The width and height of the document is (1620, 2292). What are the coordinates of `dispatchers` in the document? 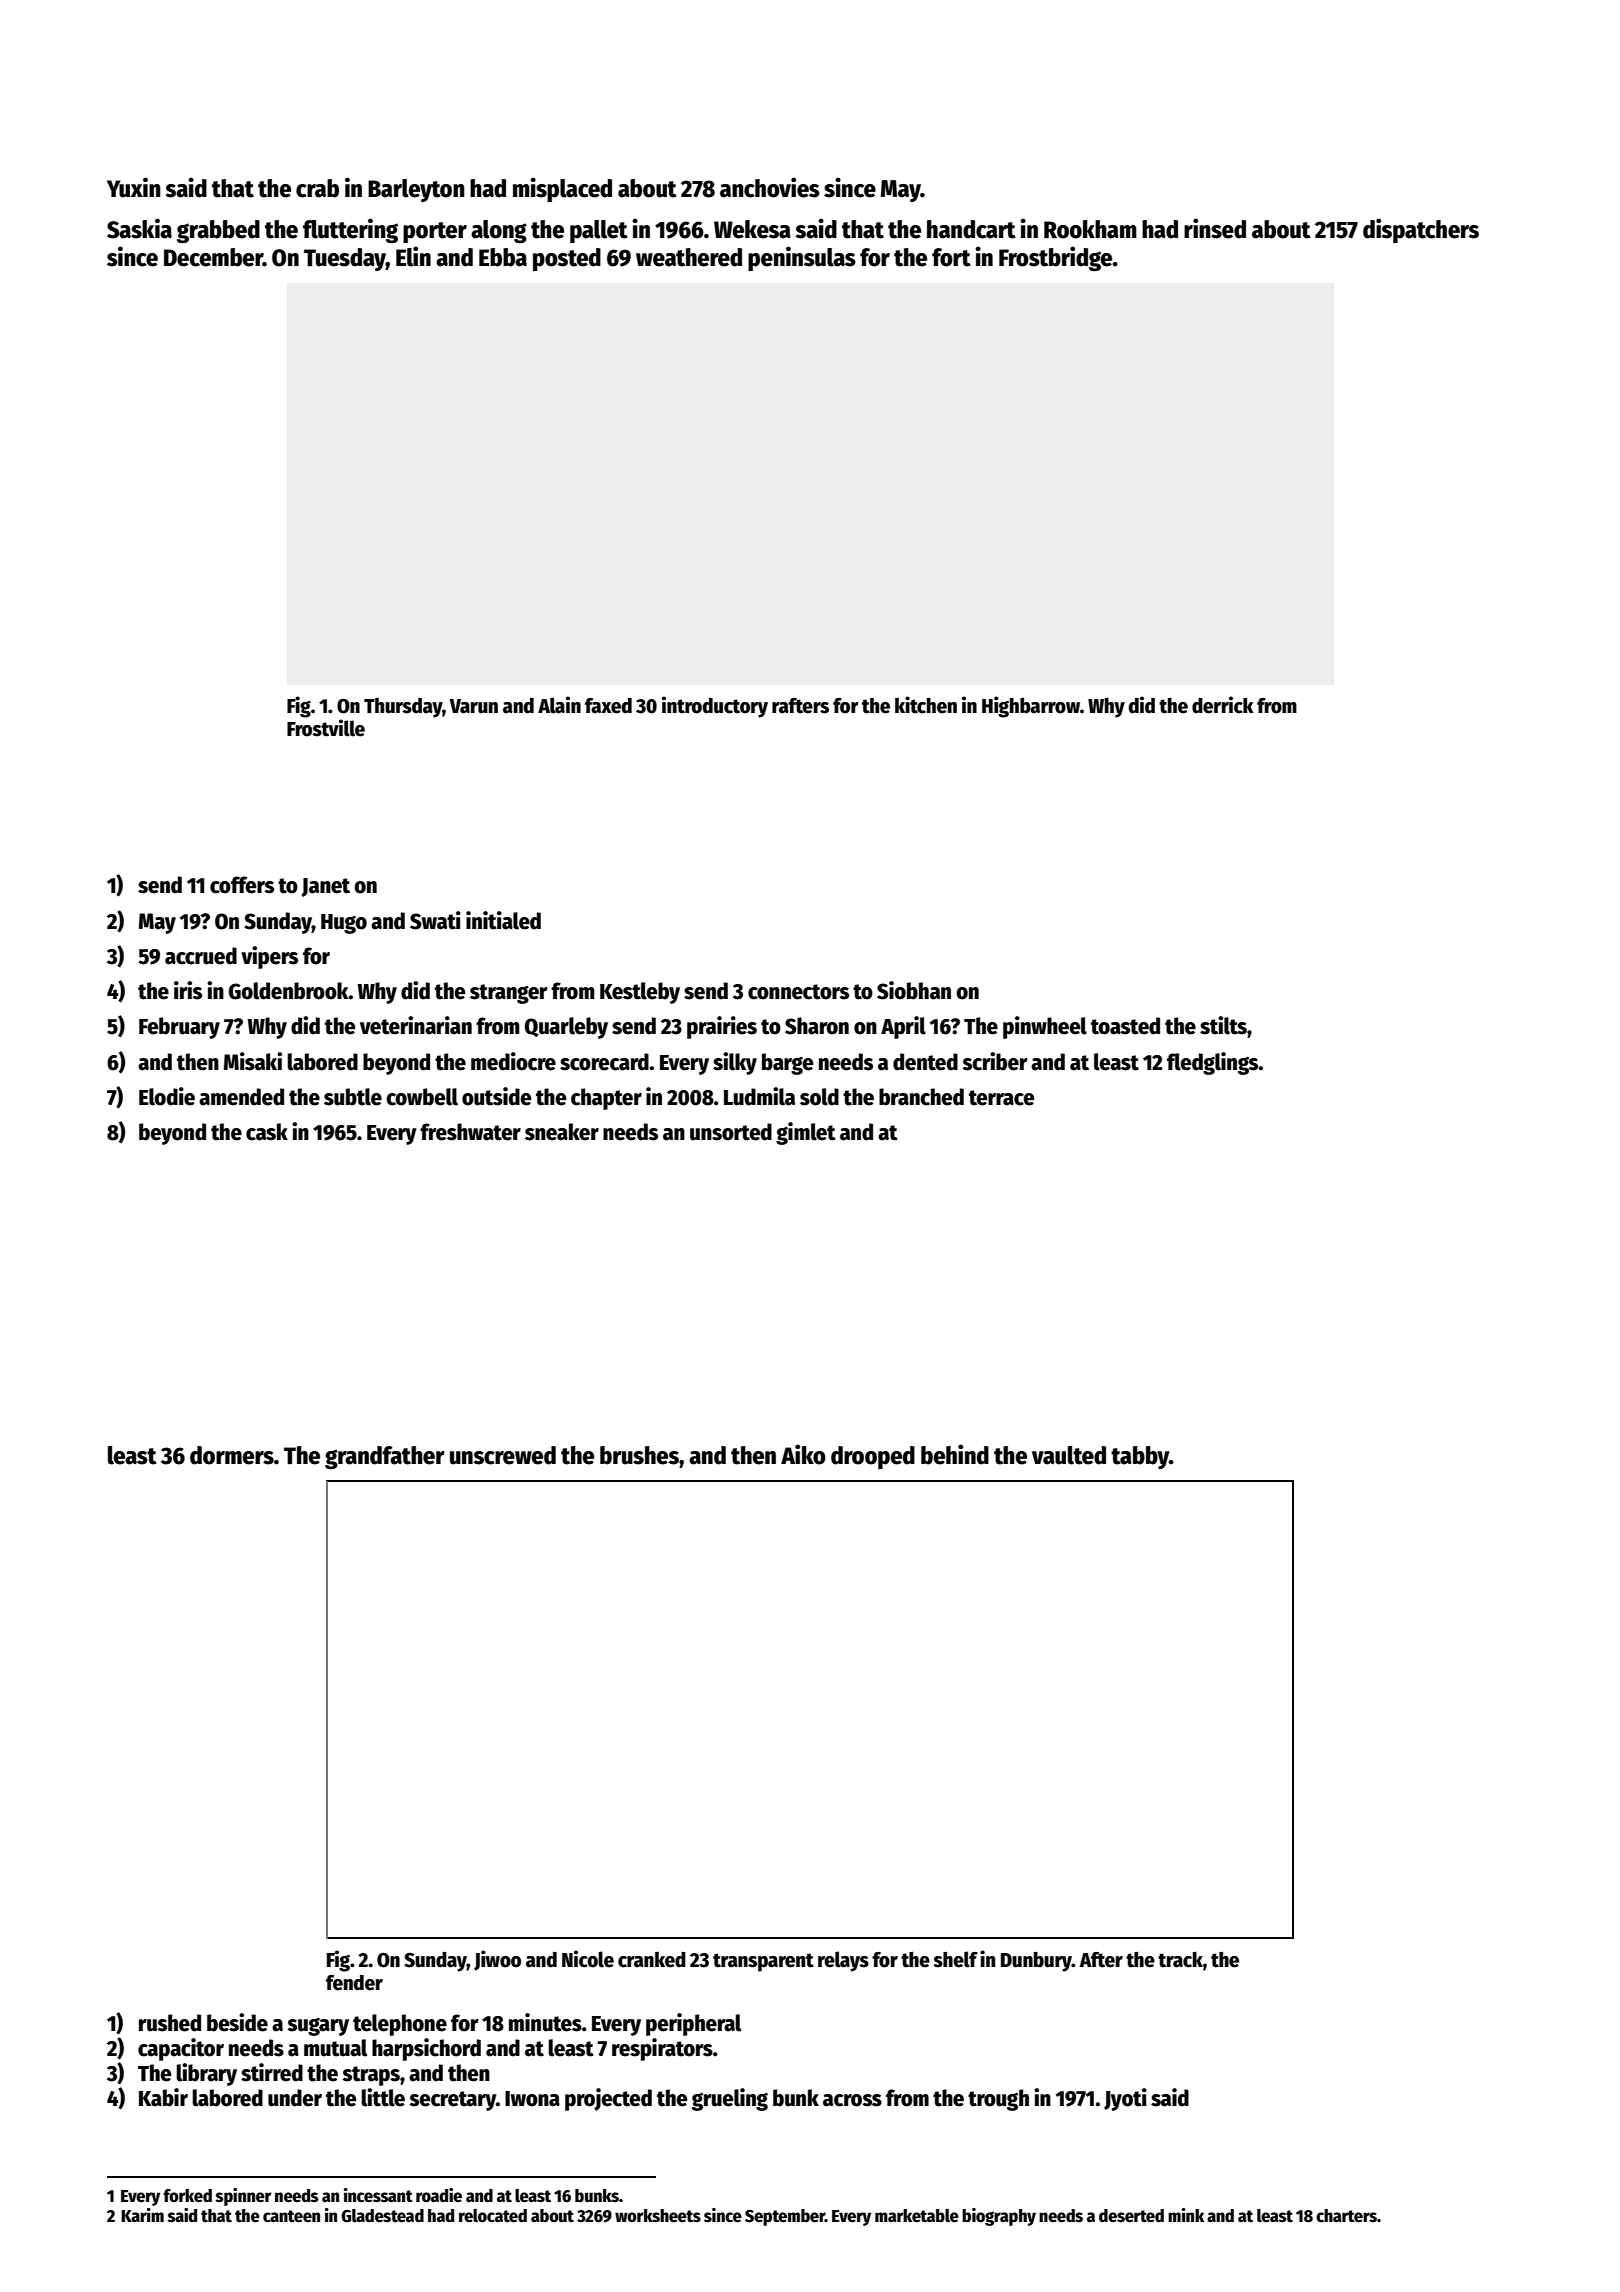 It's located at (1421, 230).
